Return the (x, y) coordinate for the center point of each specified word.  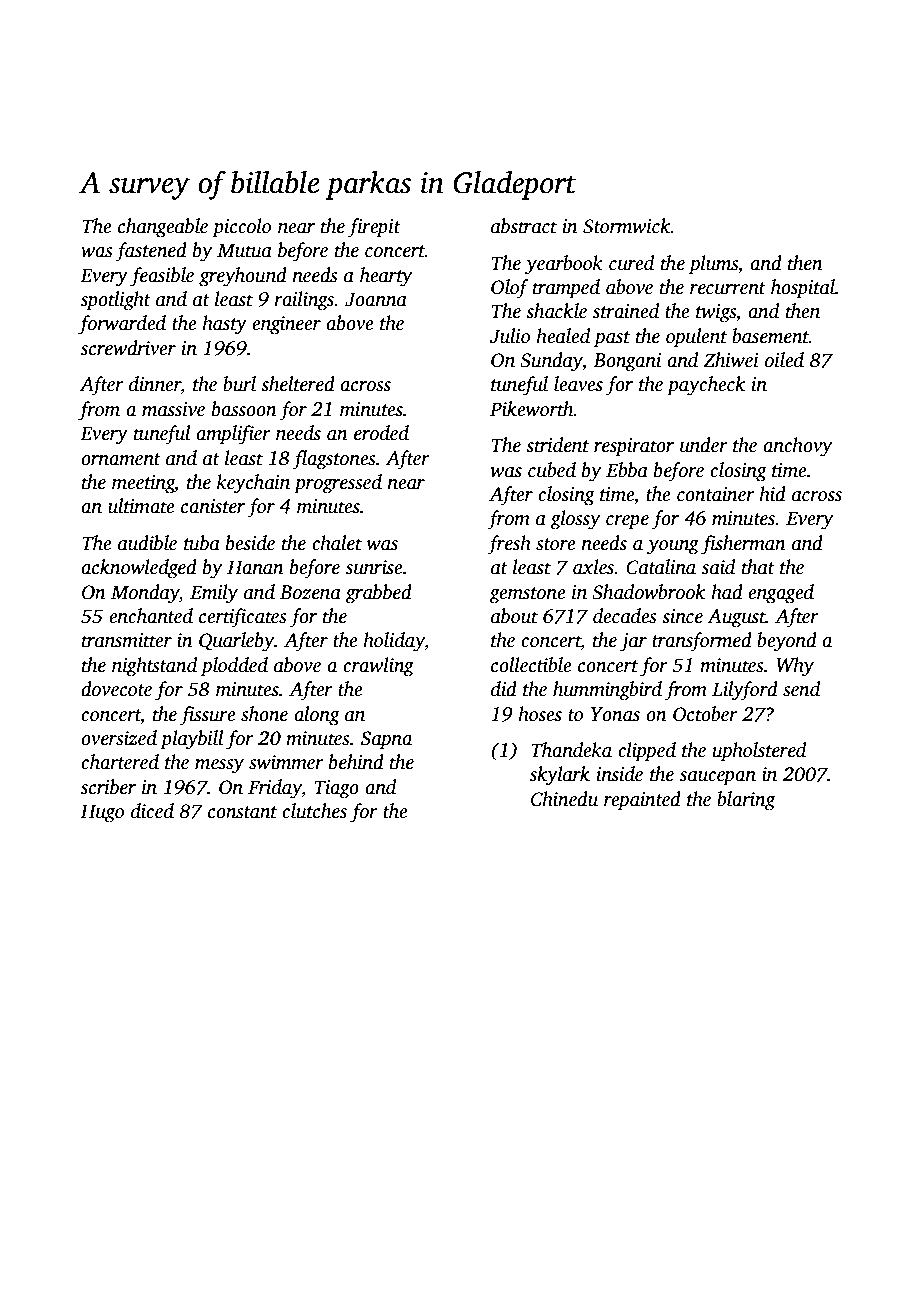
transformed (702, 642)
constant (242, 812)
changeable (163, 228)
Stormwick (627, 226)
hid (772, 494)
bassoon (244, 409)
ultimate (141, 506)
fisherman (743, 545)
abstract (524, 226)
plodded (234, 667)
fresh (509, 545)
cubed (552, 470)
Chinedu (564, 799)
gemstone (527, 595)
